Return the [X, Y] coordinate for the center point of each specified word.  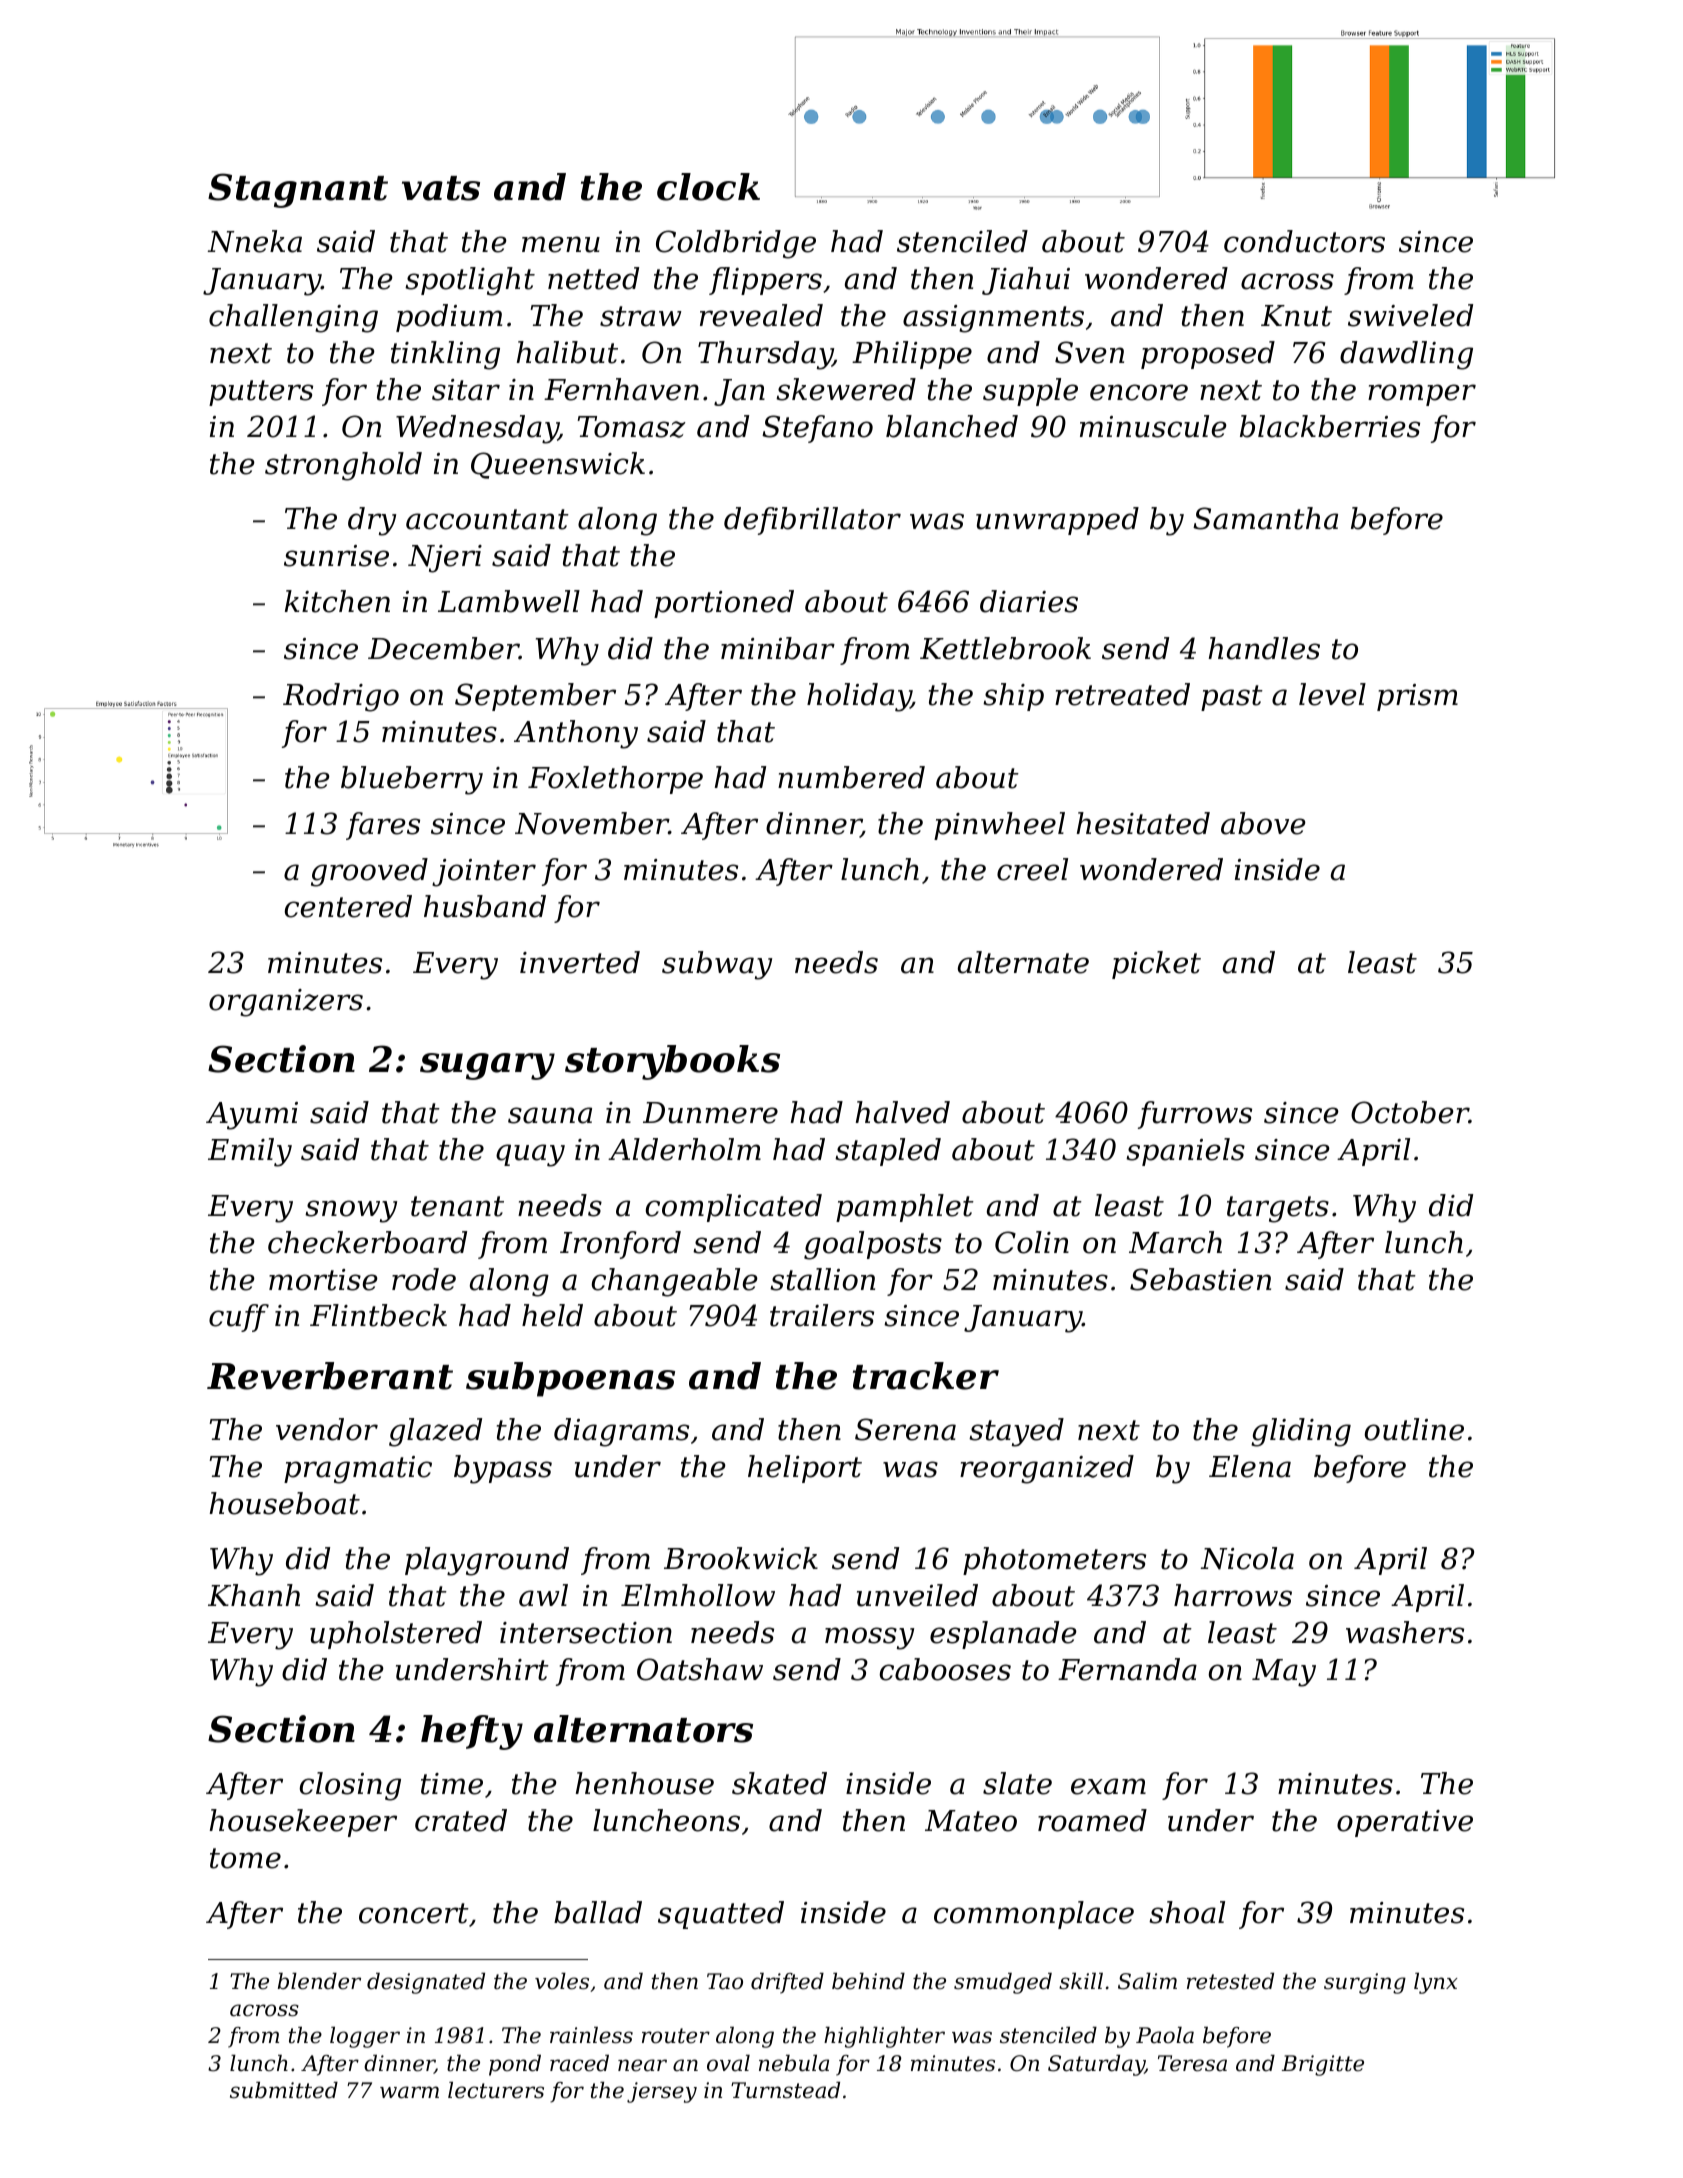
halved [903, 1112]
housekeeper [303, 1823]
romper [1422, 395]
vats [441, 188]
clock [708, 187]
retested [1230, 1981]
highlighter [884, 2037]
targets [1278, 1209]
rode [424, 1279]
